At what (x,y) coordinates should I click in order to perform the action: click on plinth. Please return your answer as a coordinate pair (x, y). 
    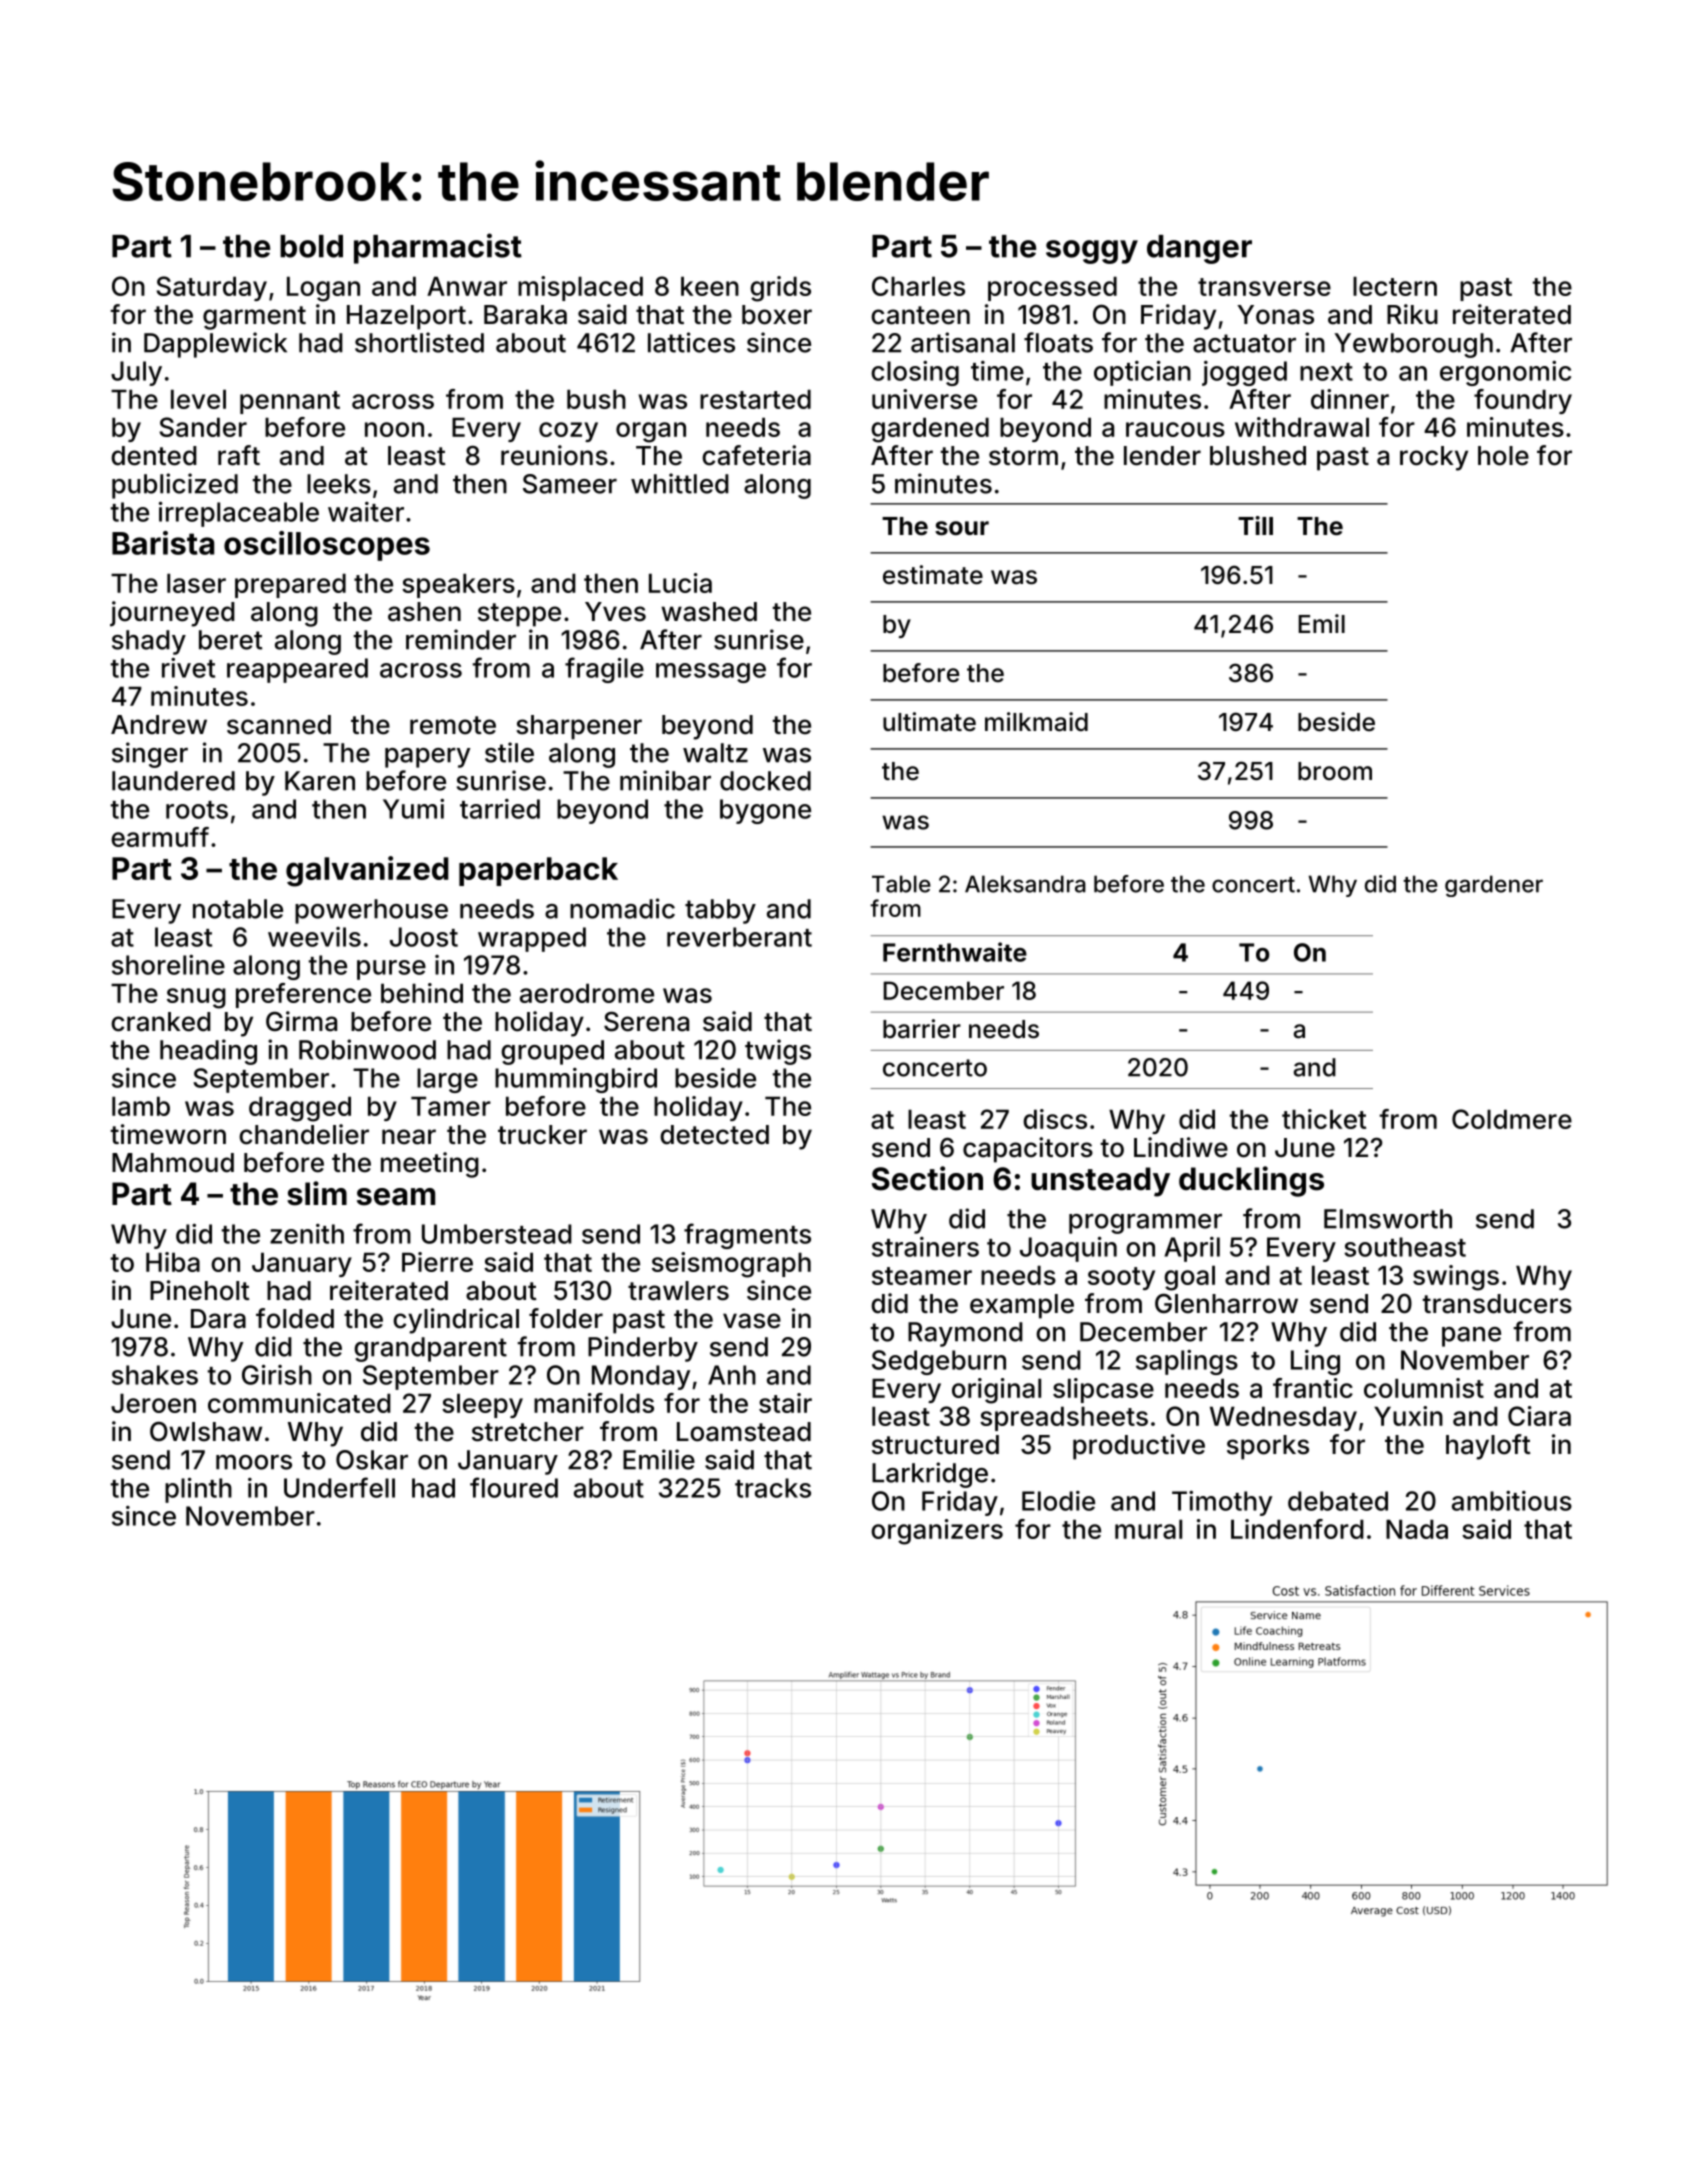
    Looking at the image, I should click on (198, 1490).
